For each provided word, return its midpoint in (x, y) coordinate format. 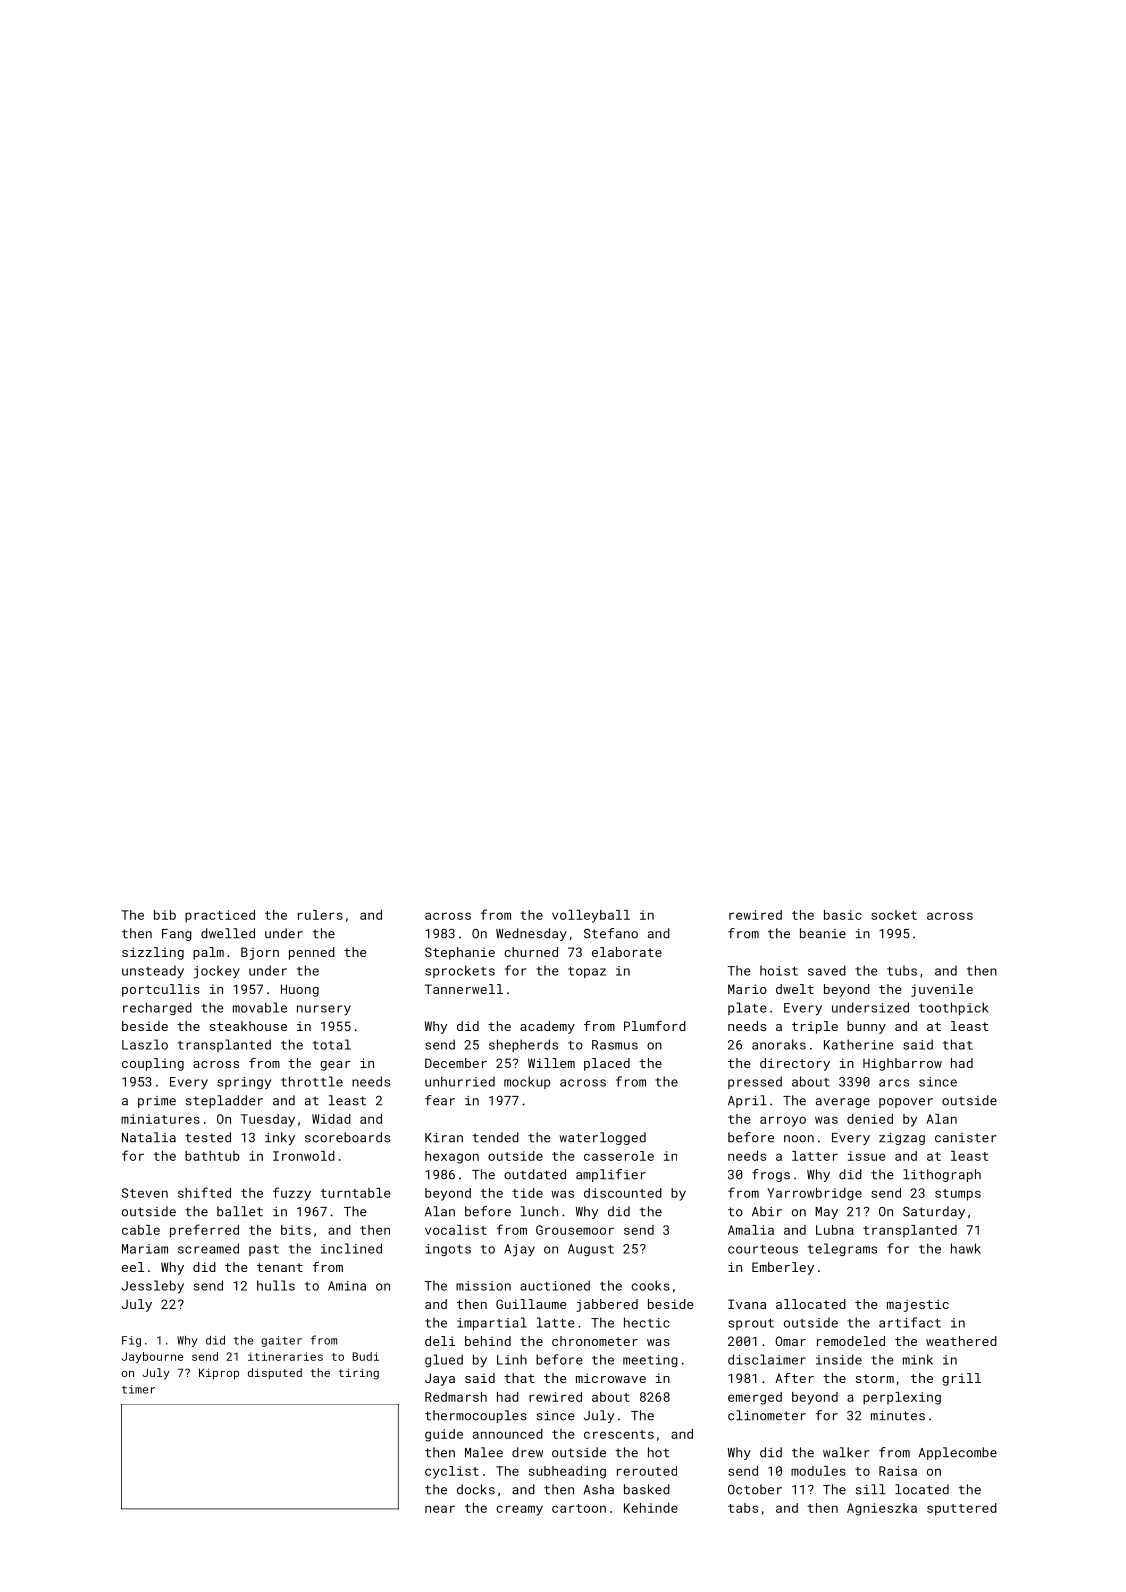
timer (138, 1389)
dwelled (228, 933)
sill (871, 1489)
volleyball (591, 916)
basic (843, 915)
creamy (519, 1510)
